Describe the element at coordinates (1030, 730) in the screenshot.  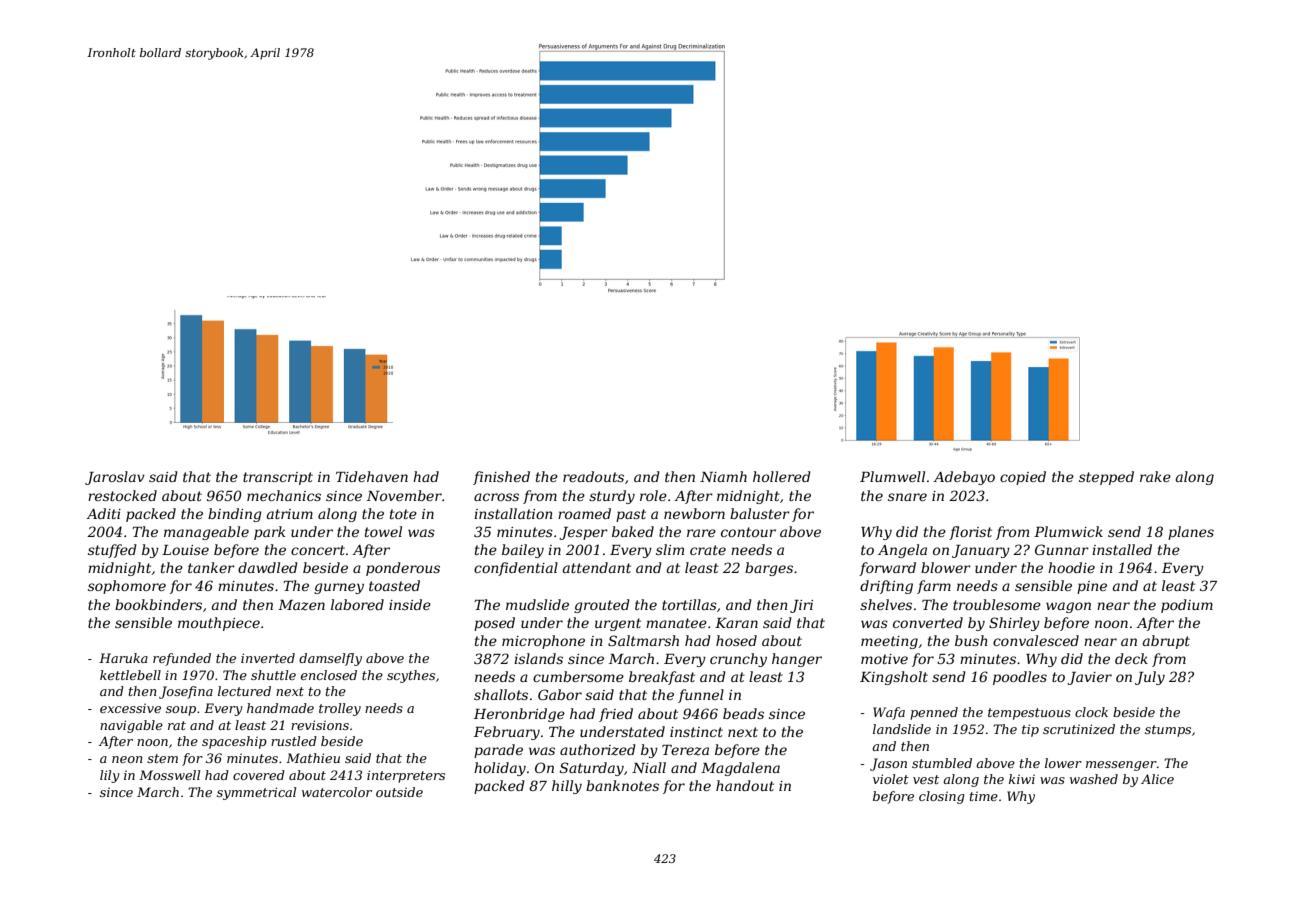
I see `tip` at that location.
